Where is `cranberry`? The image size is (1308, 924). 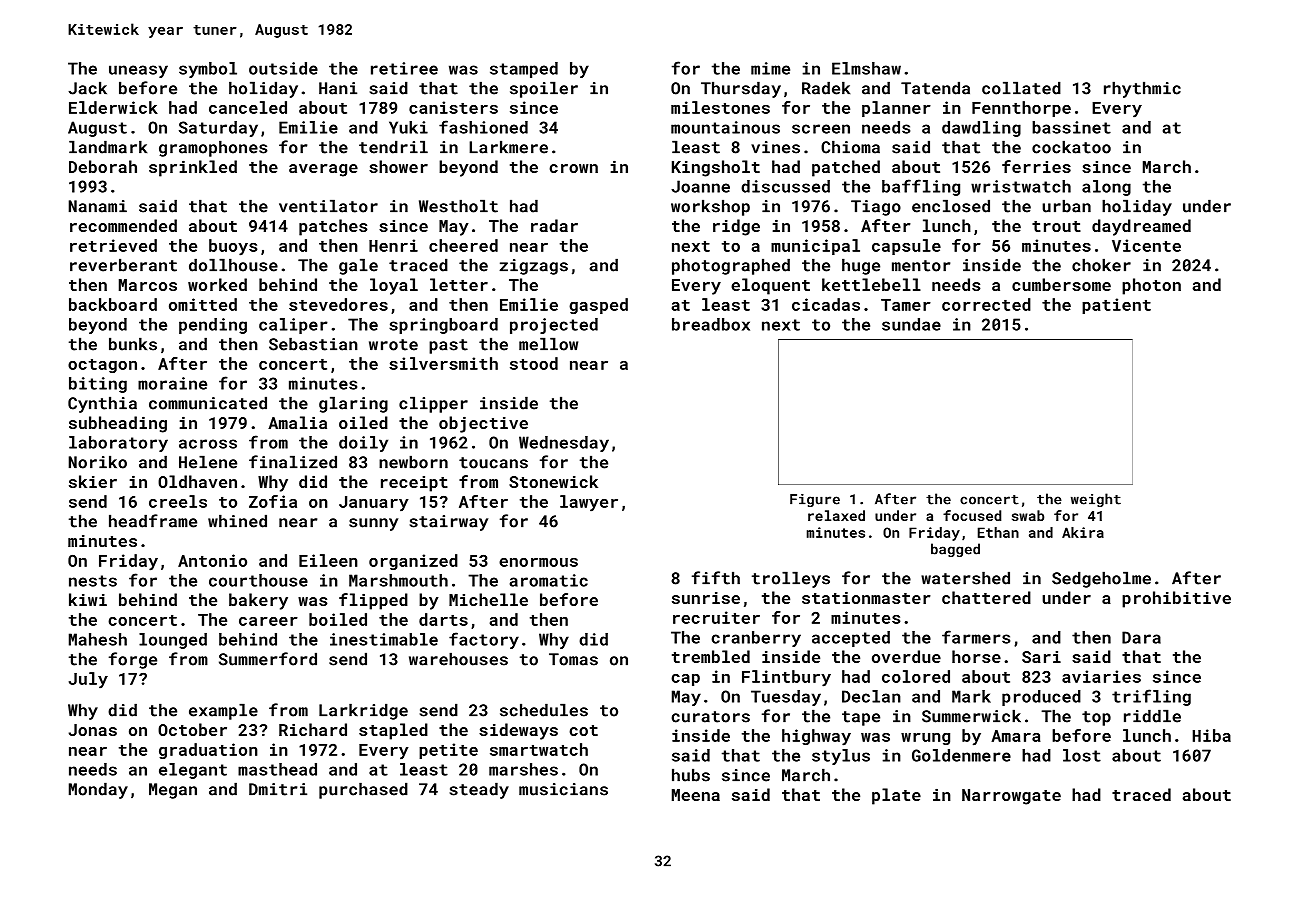 cranberry is located at coordinates (756, 639).
